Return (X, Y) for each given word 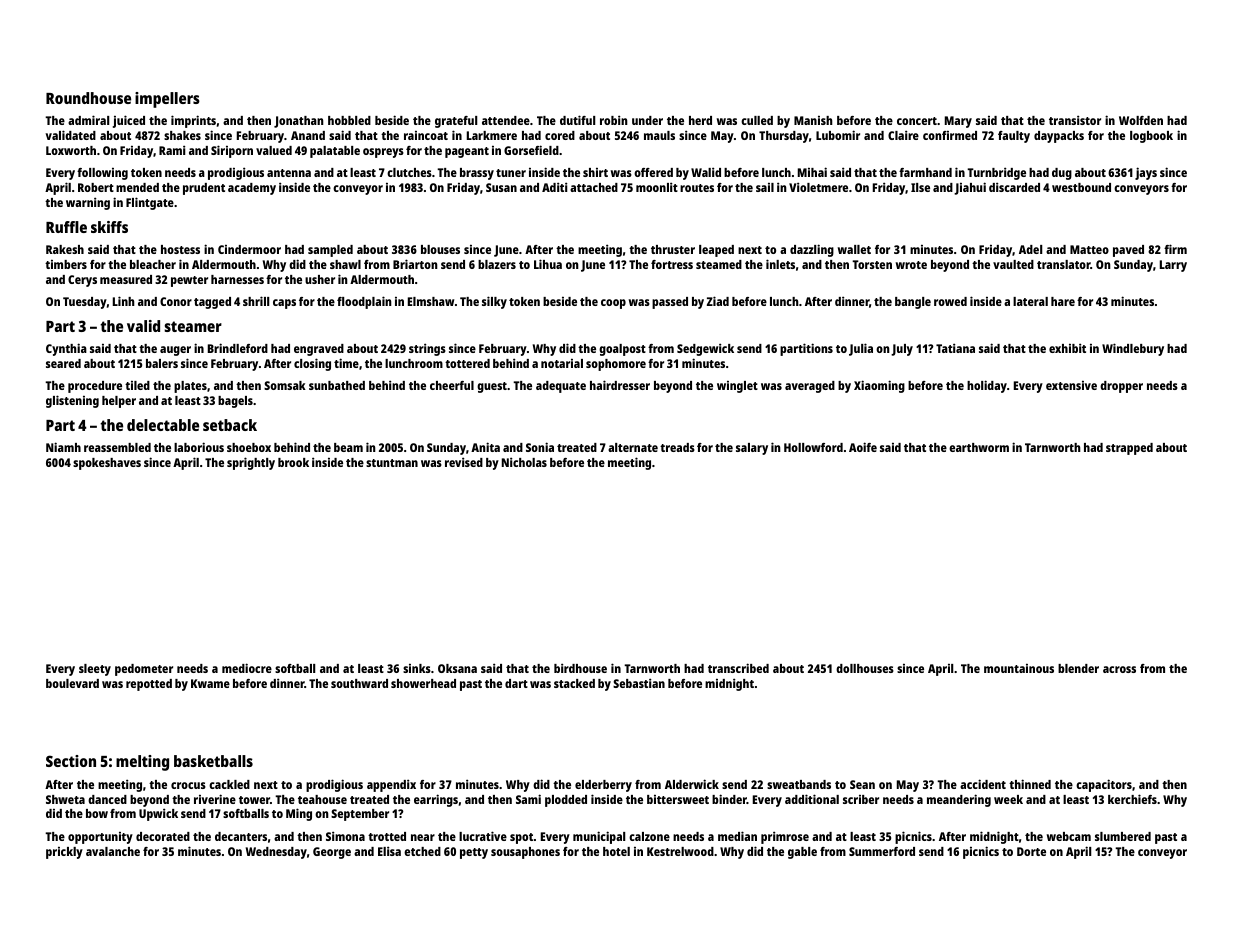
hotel (616, 851)
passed (670, 303)
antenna (289, 173)
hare (1063, 301)
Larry (1173, 266)
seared (63, 363)
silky (494, 302)
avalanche (113, 851)
